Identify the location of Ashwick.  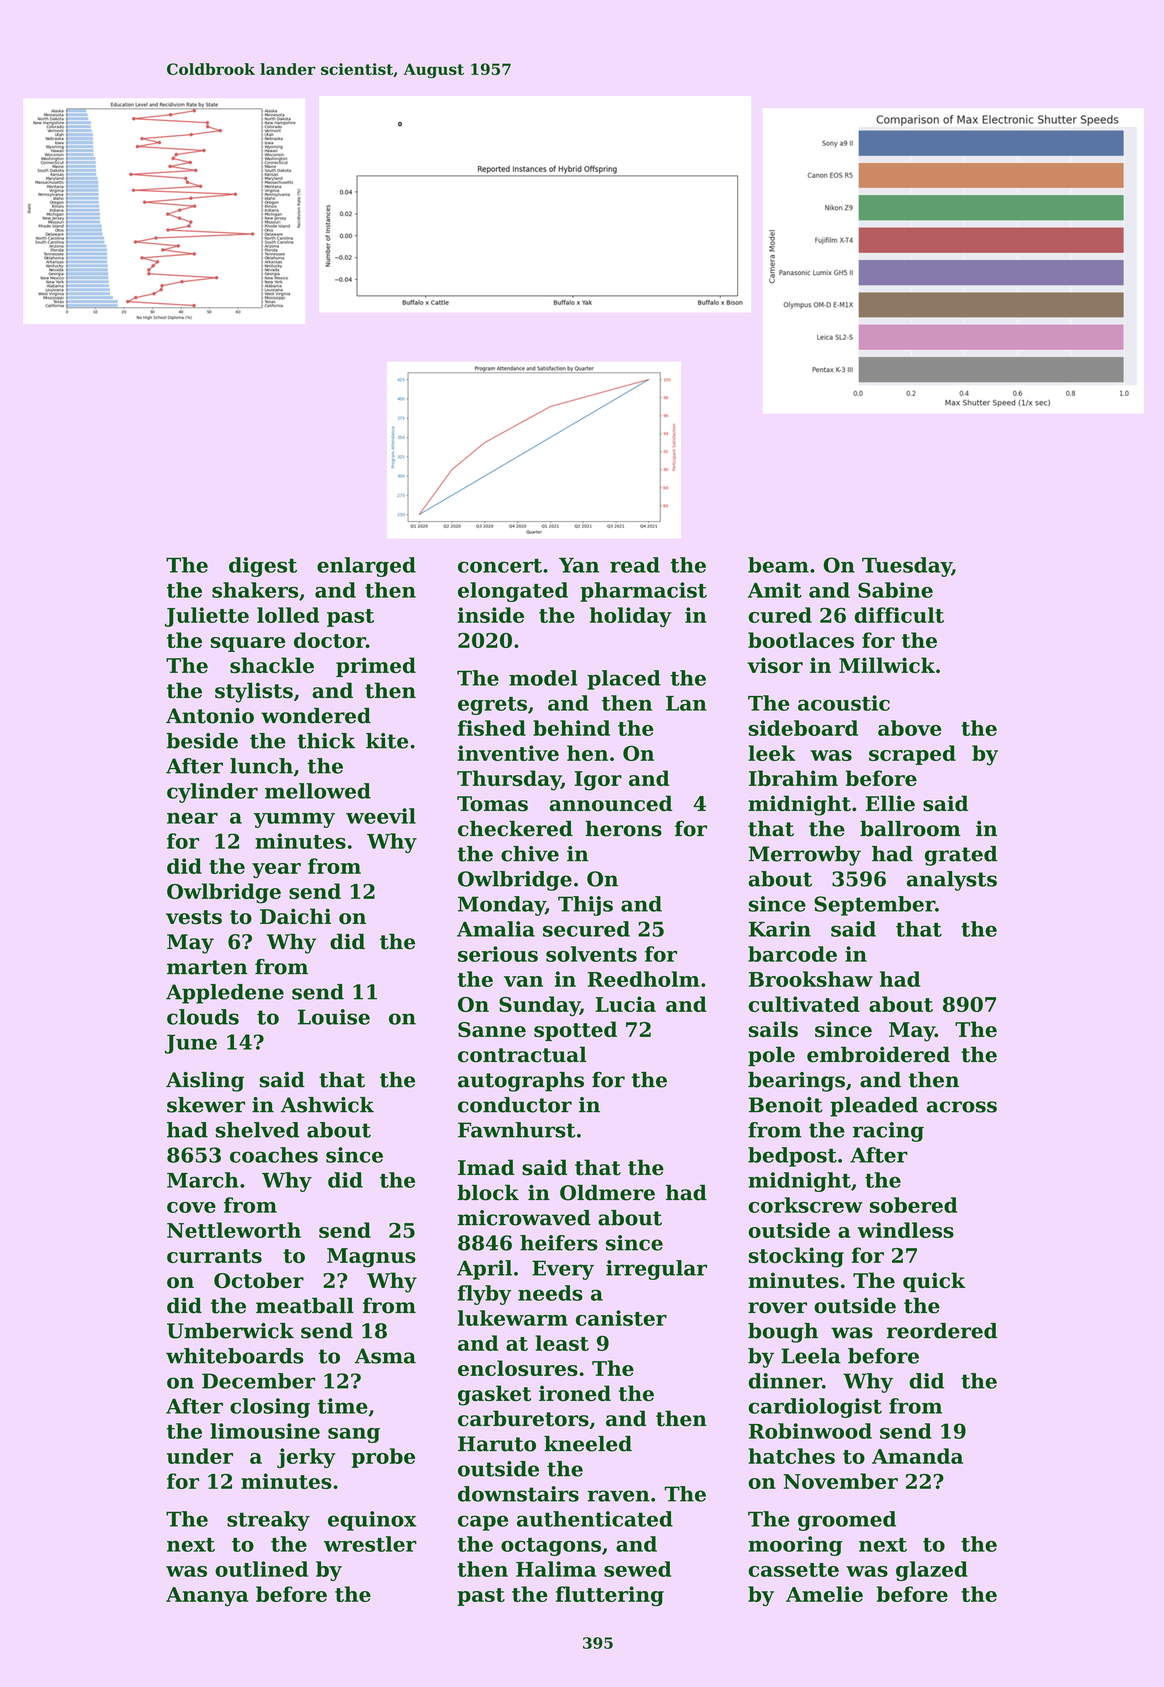
(327, 1105).
